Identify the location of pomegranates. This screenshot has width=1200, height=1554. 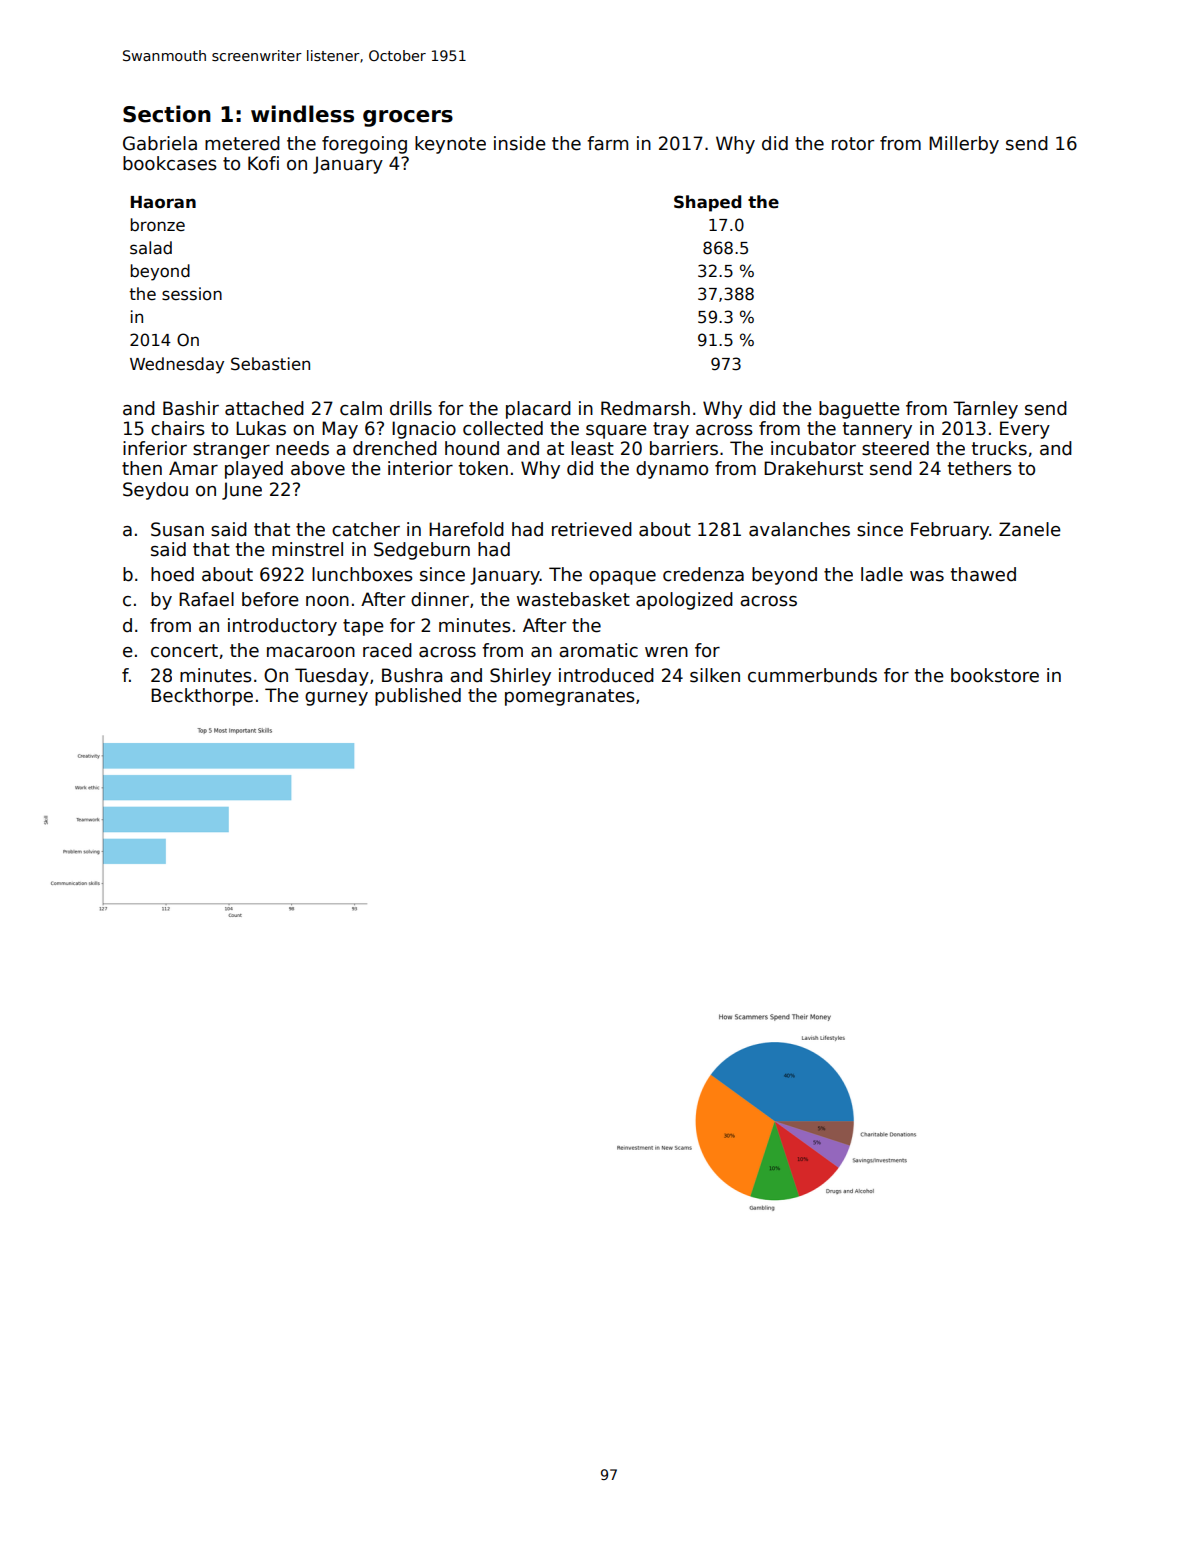
(570, 697).
